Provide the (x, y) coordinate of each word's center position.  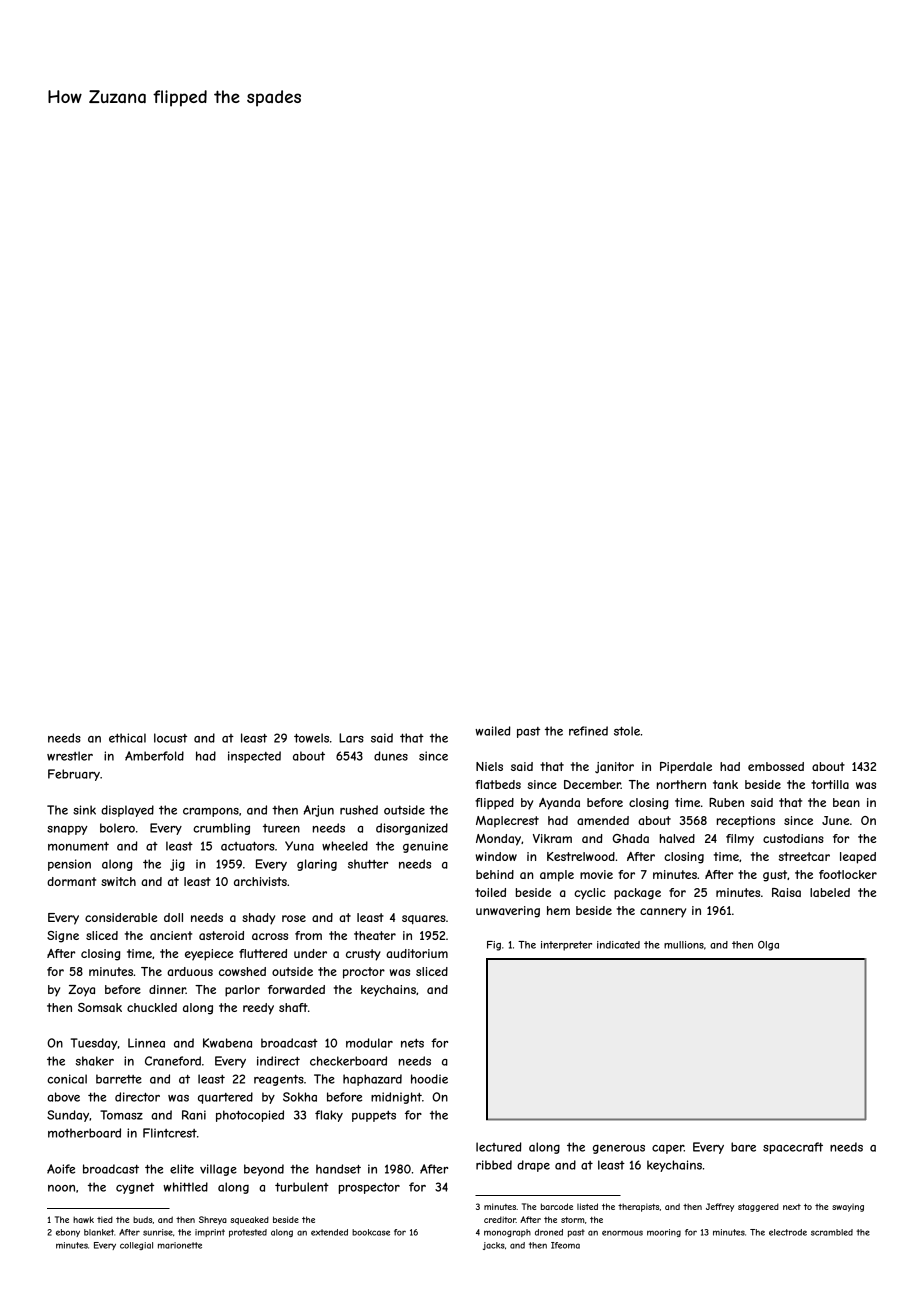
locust (170, 738)
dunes (391, 756)
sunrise (158, 1232)
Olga (768, 946)
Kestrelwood (581, 856)
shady (258, 919)
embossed (776, 766)
